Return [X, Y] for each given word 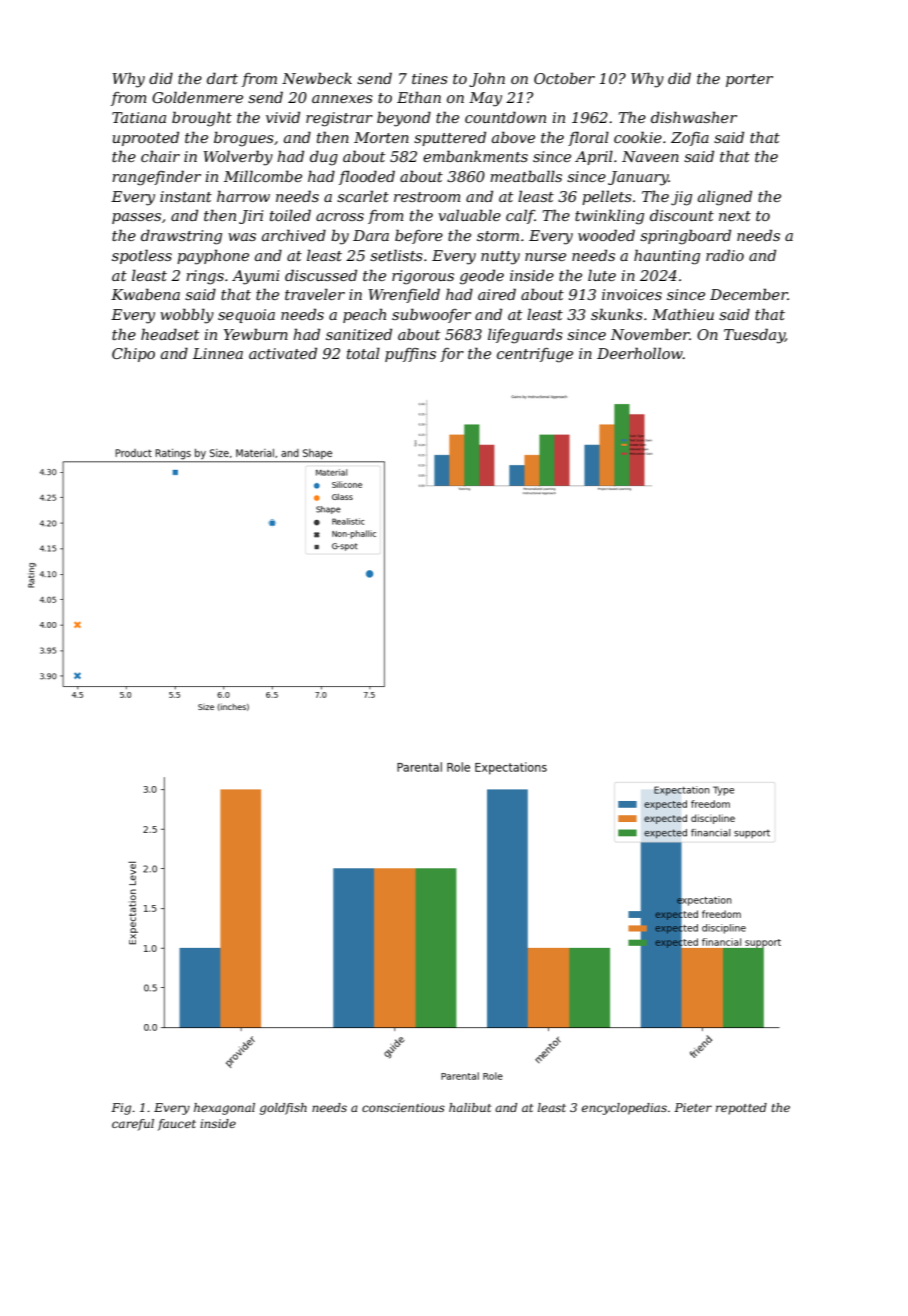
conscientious [403, 1107]
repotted [741, 1109]
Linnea [218, 353]
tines [430, 78]
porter [749, 80]
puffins [410, 355]
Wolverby [238, 158]
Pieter [693, 1107]
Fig [121, 1109]
